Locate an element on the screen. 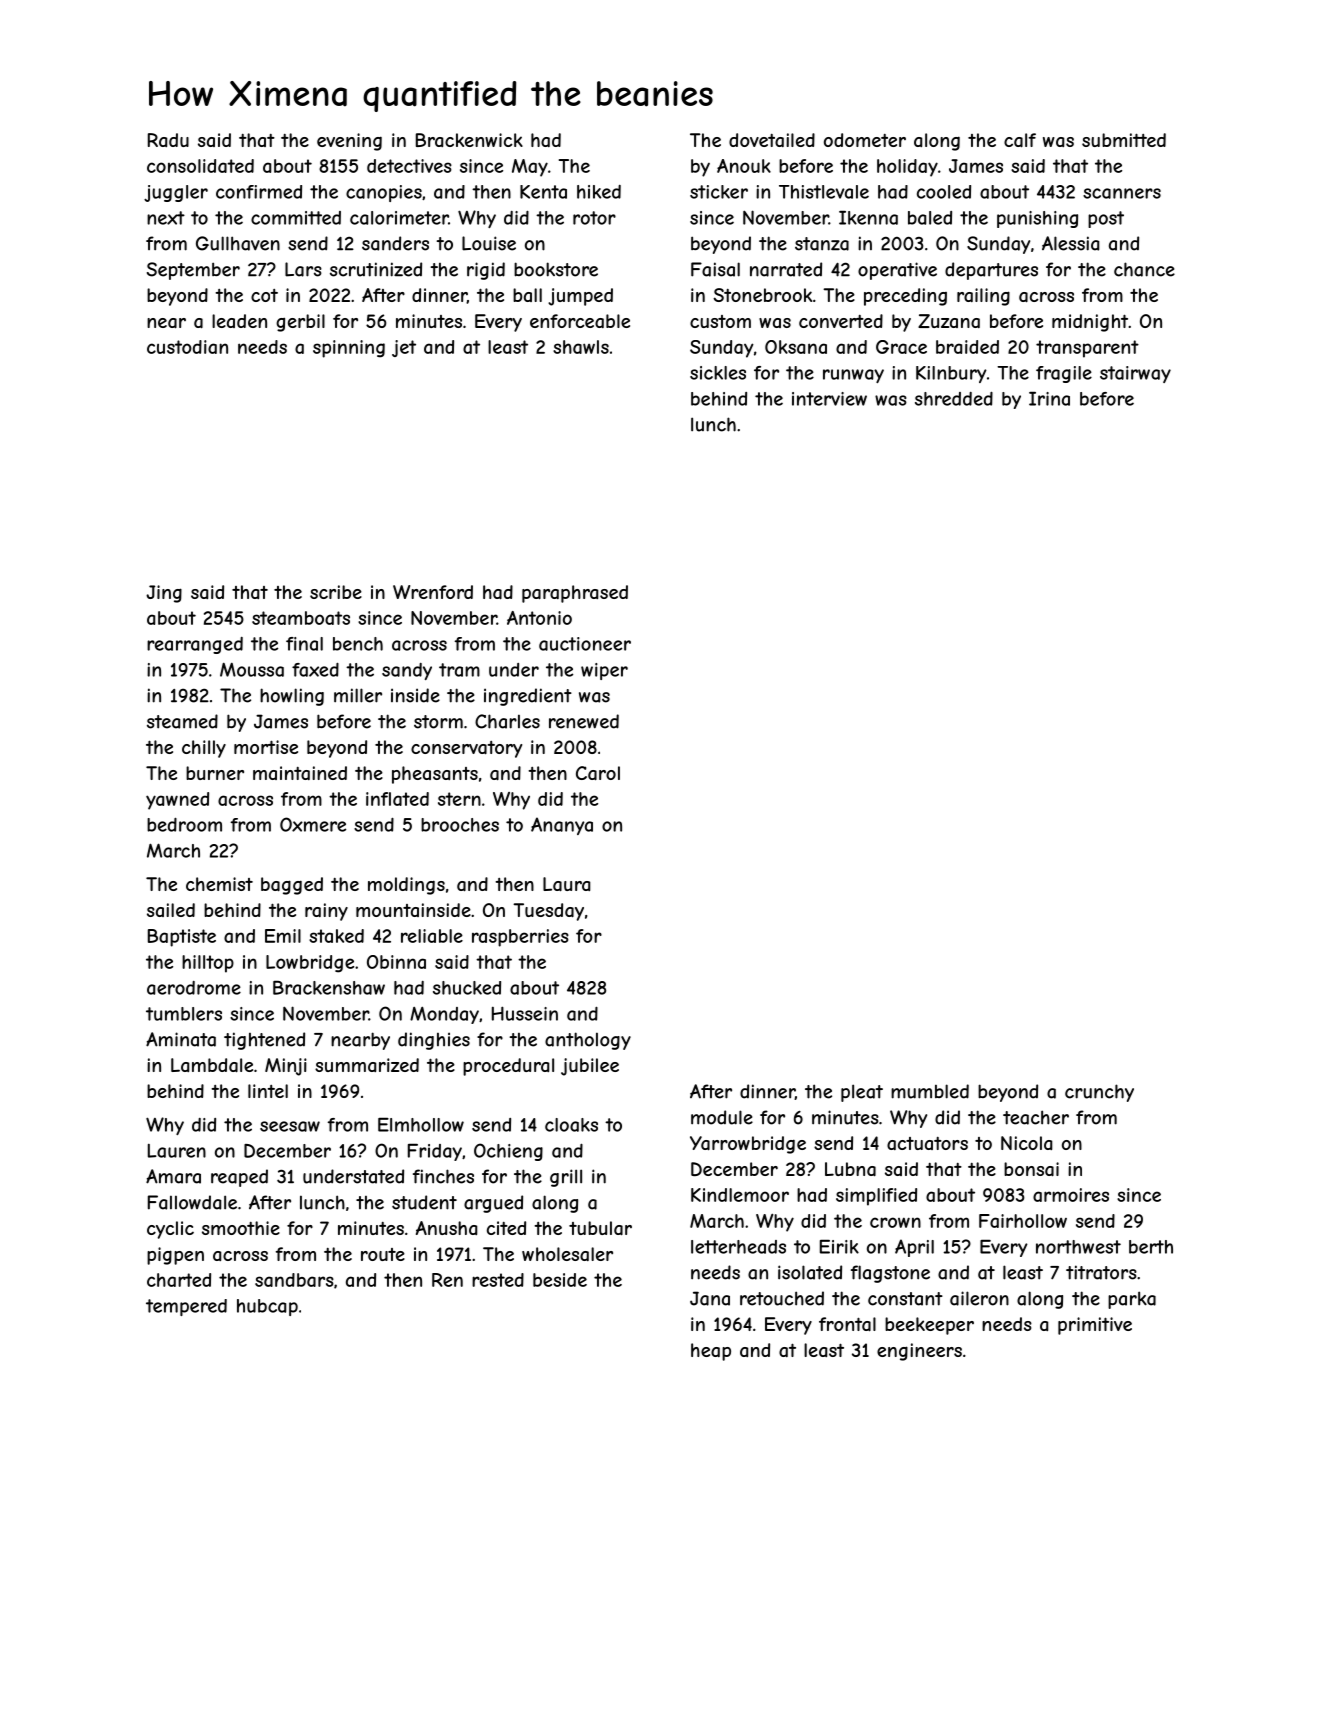 The height and width of the screenshot is (1711, 1322). interview is located at coordinates (829, 399).
